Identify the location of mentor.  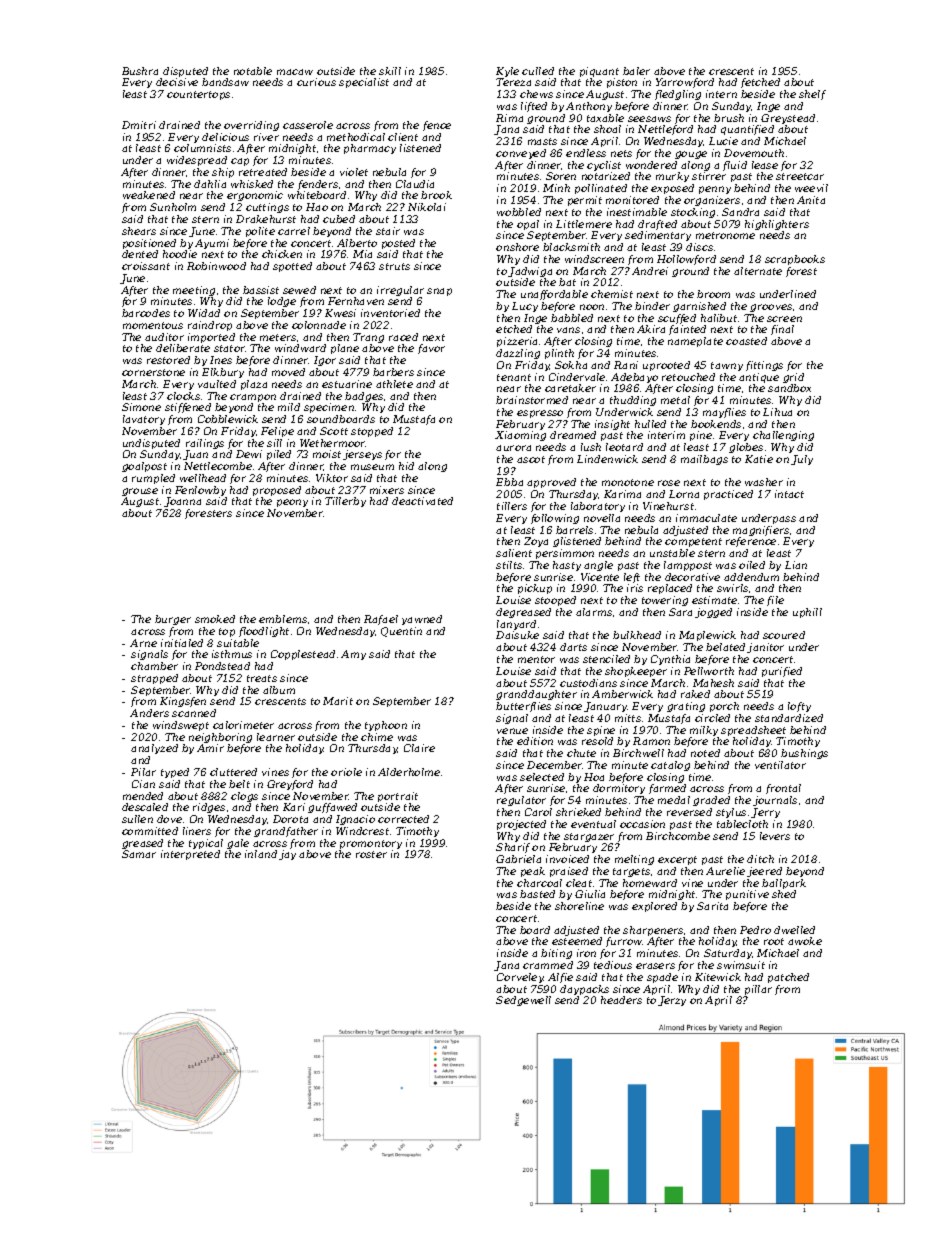
(536, 659).
